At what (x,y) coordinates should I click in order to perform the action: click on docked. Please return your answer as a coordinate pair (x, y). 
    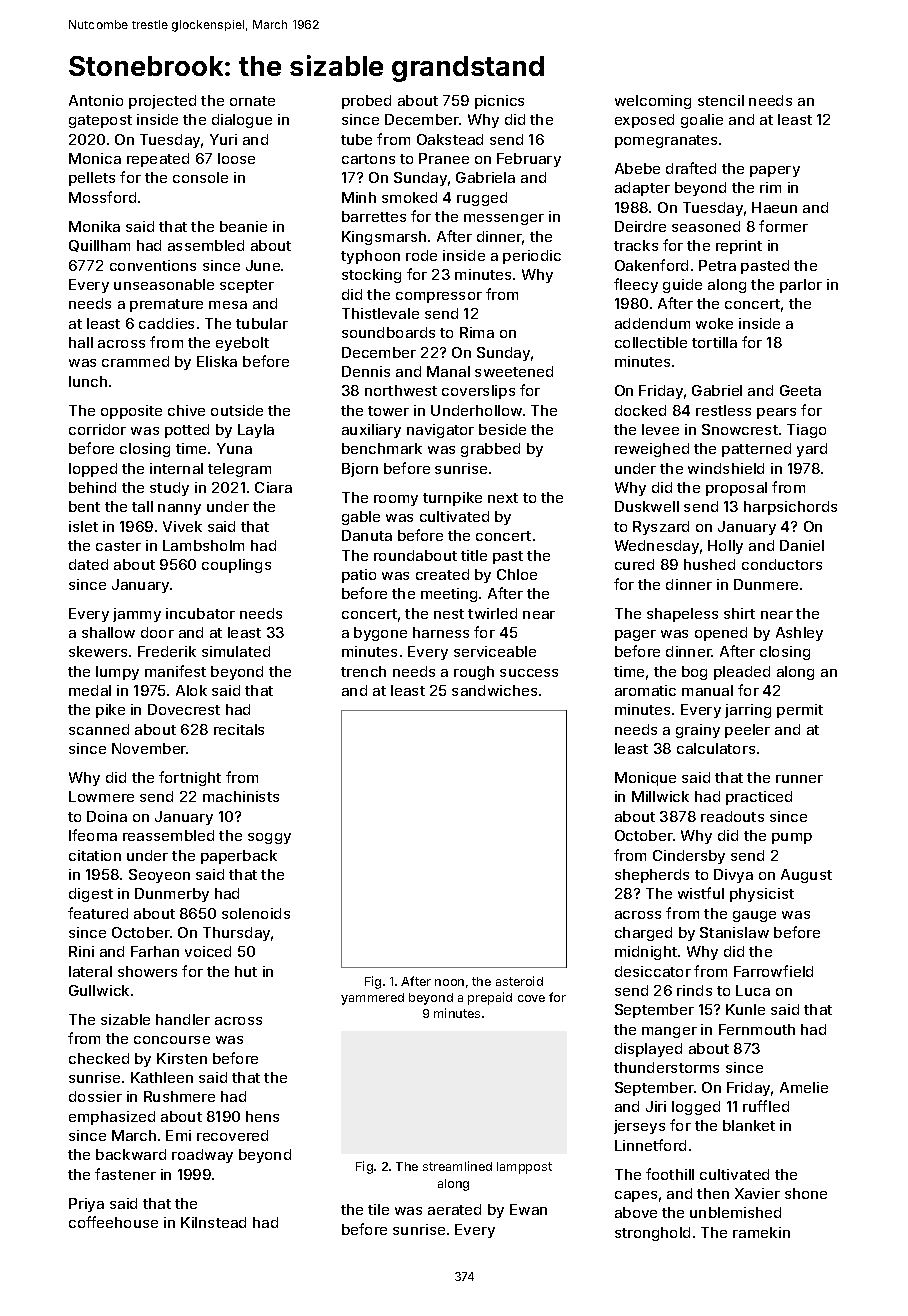
    Looking at the image, I should click on (640, 410).
